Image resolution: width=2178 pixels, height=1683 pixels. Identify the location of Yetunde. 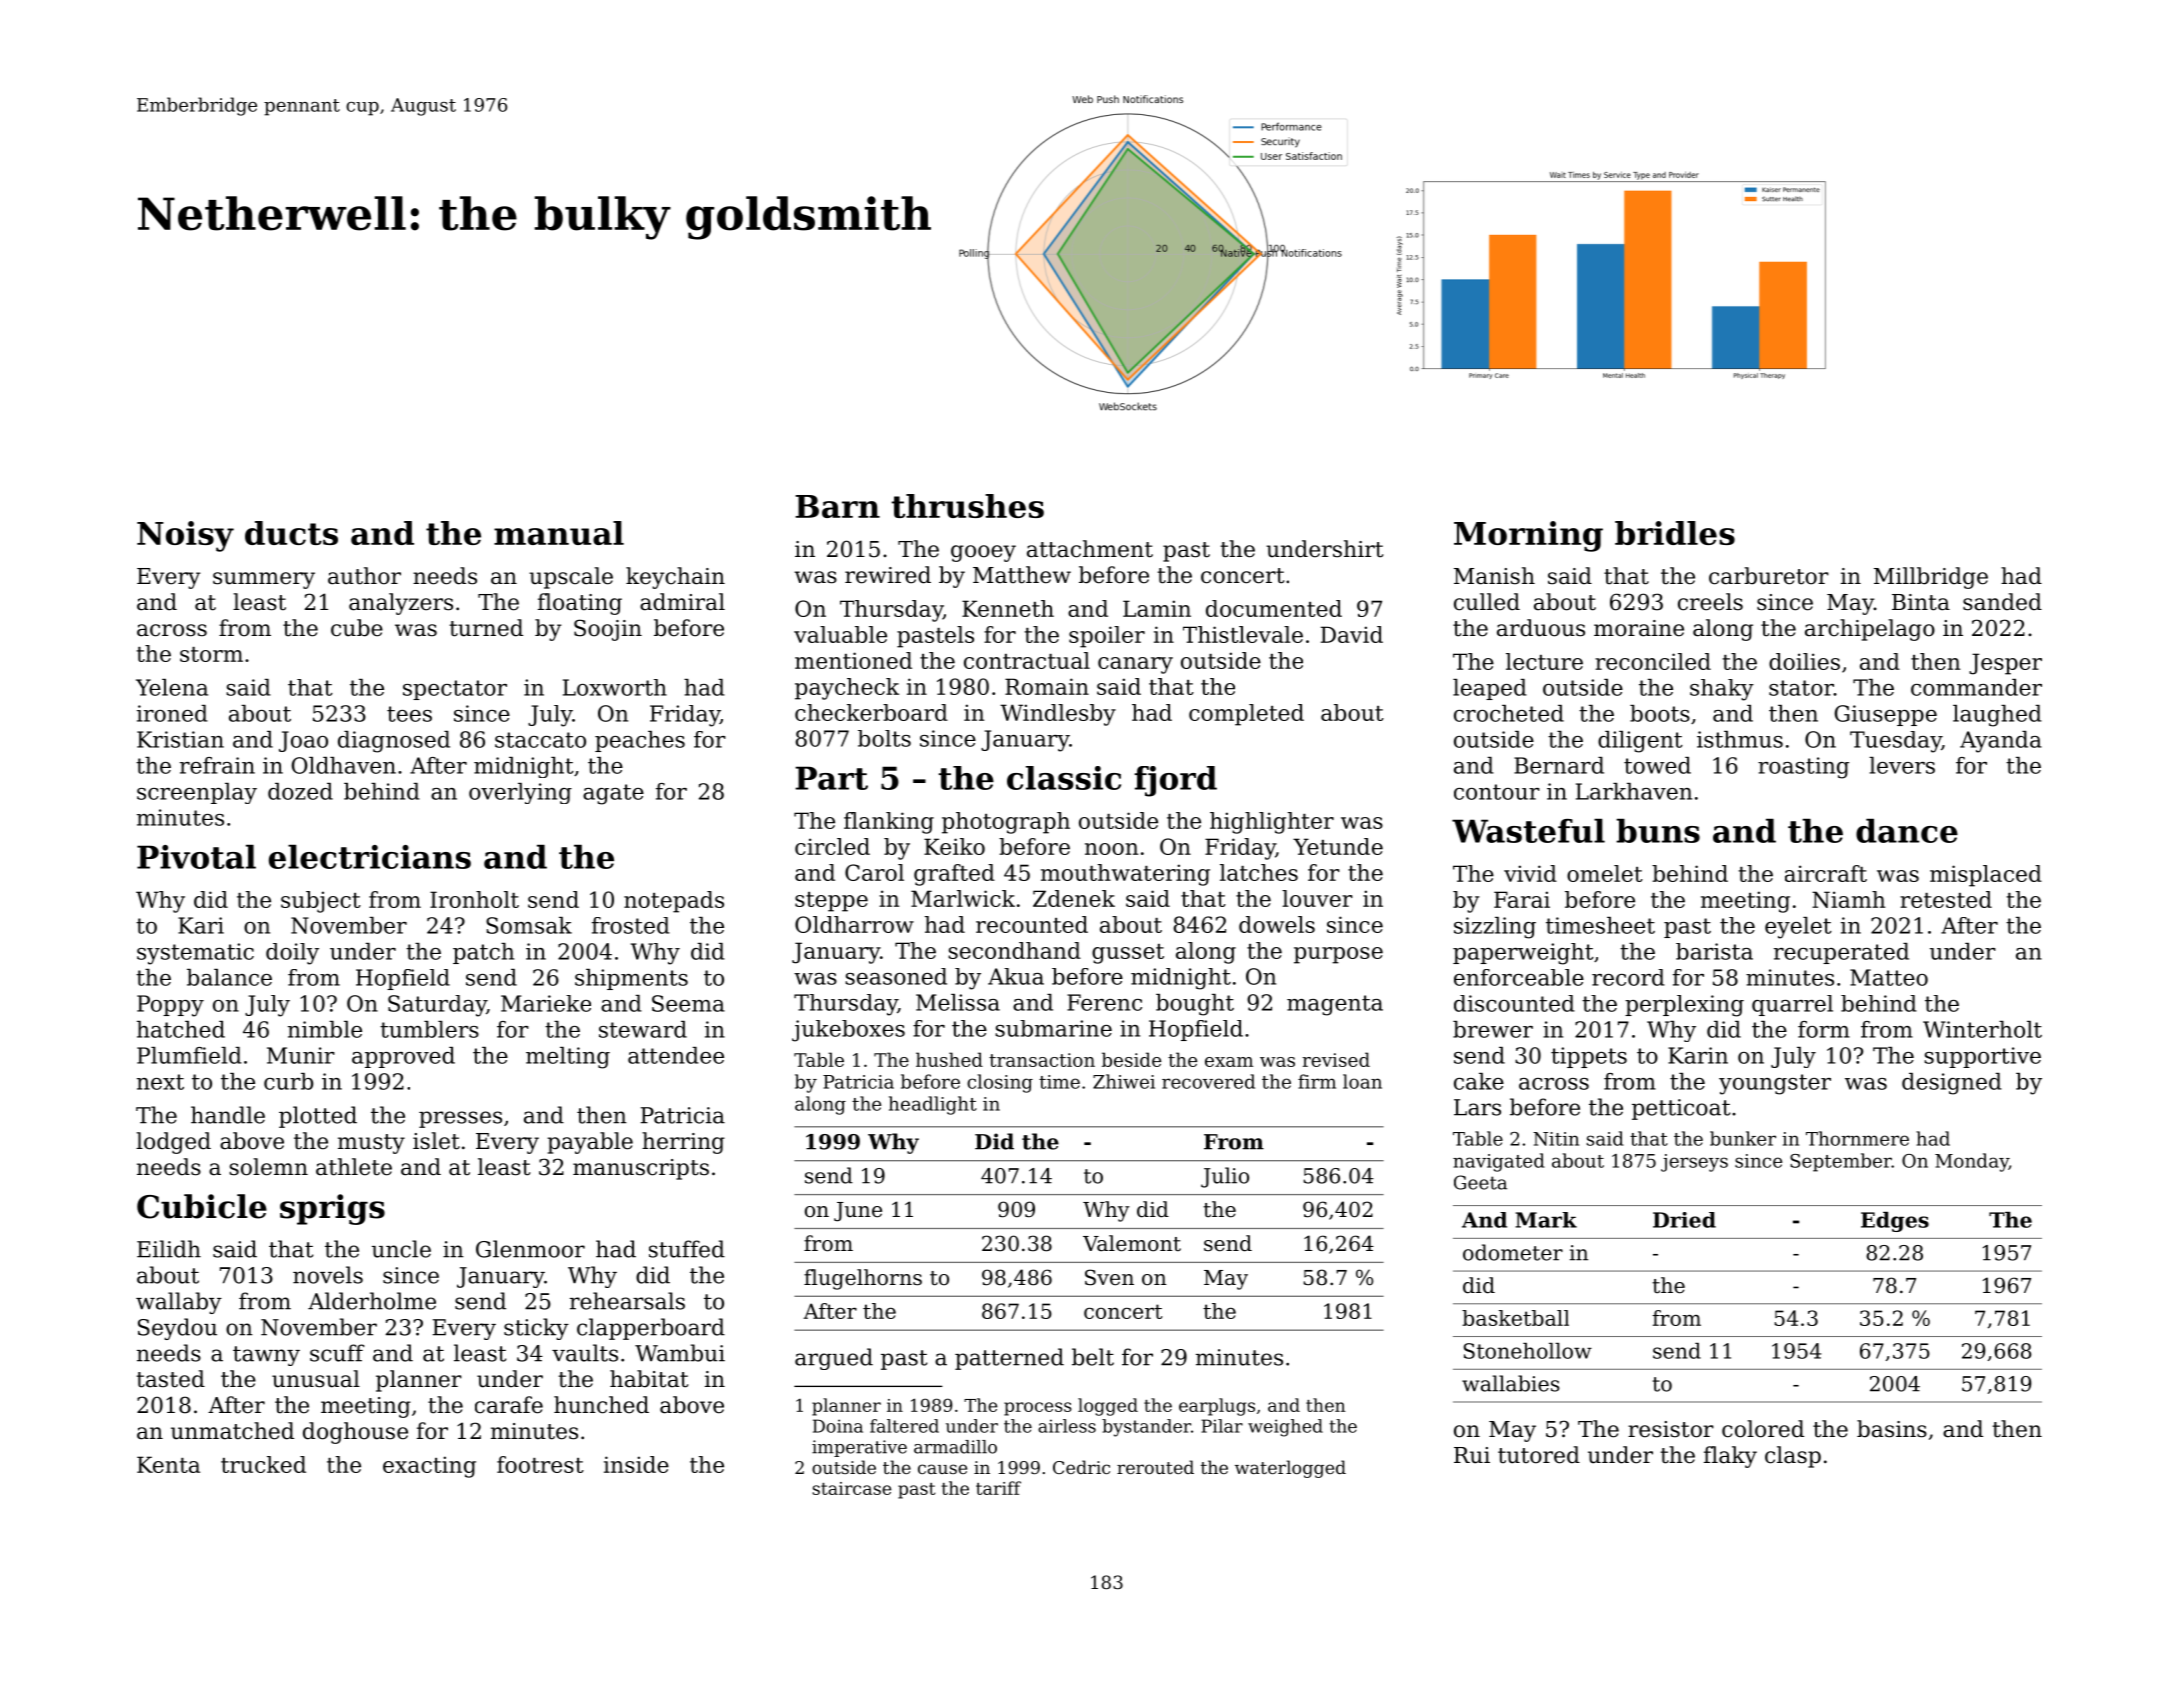
(1338, 846).
